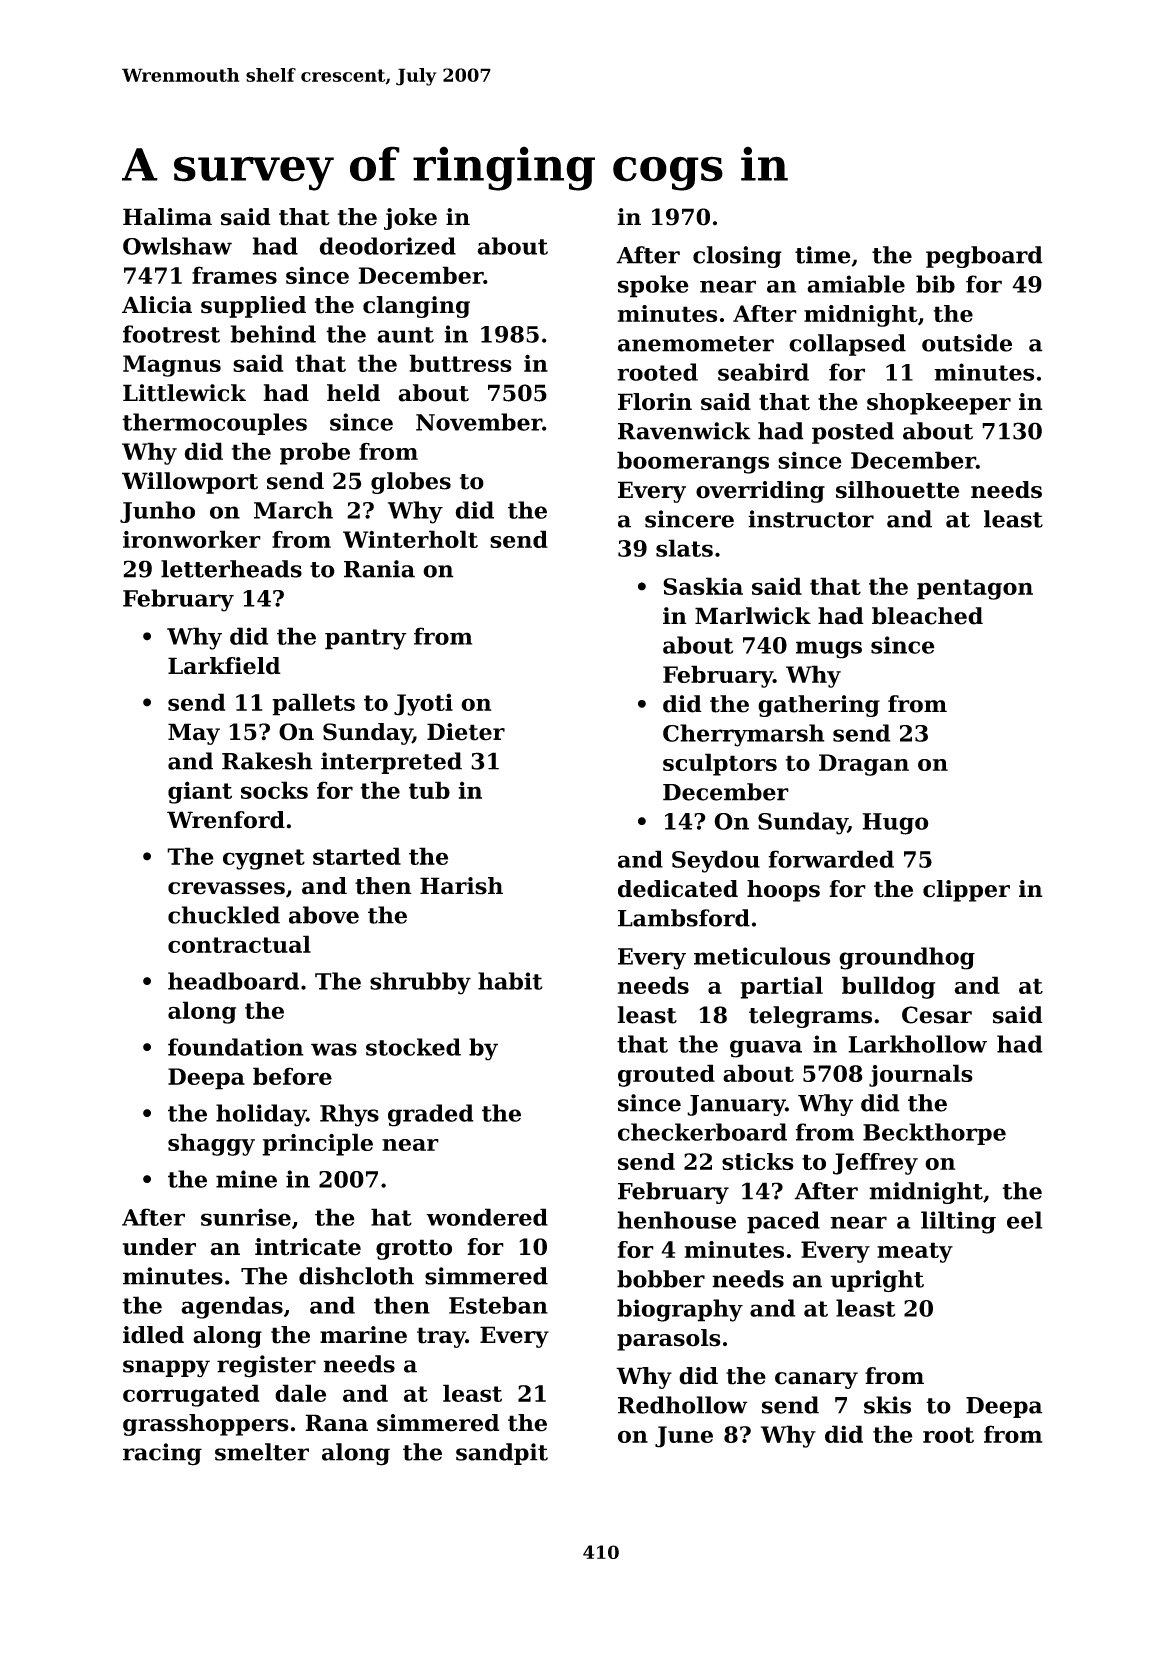  Describe the element at coordinates (253, 307) in the image. I see `supplied` at that location.
